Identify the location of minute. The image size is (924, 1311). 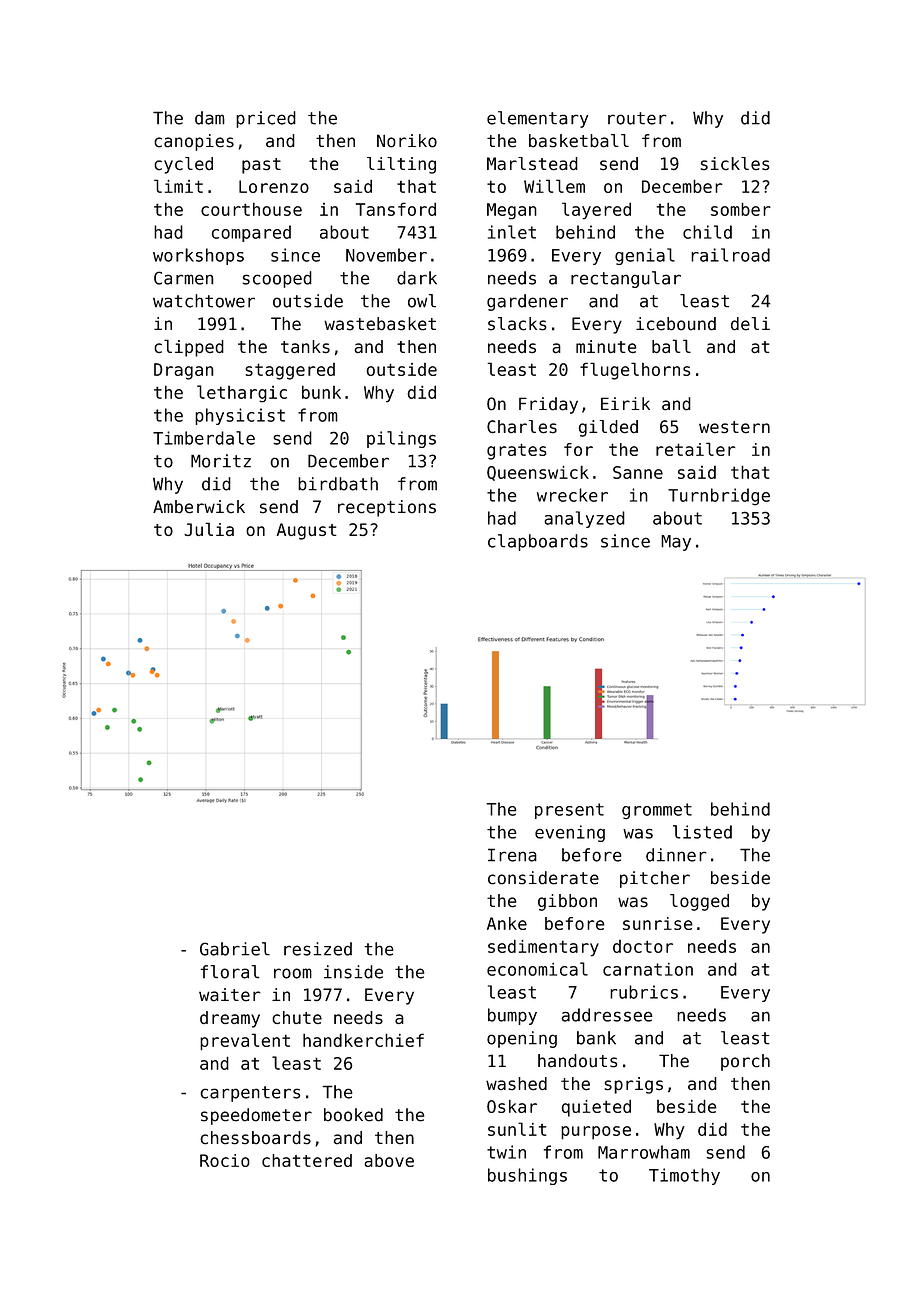
(606, 346).
